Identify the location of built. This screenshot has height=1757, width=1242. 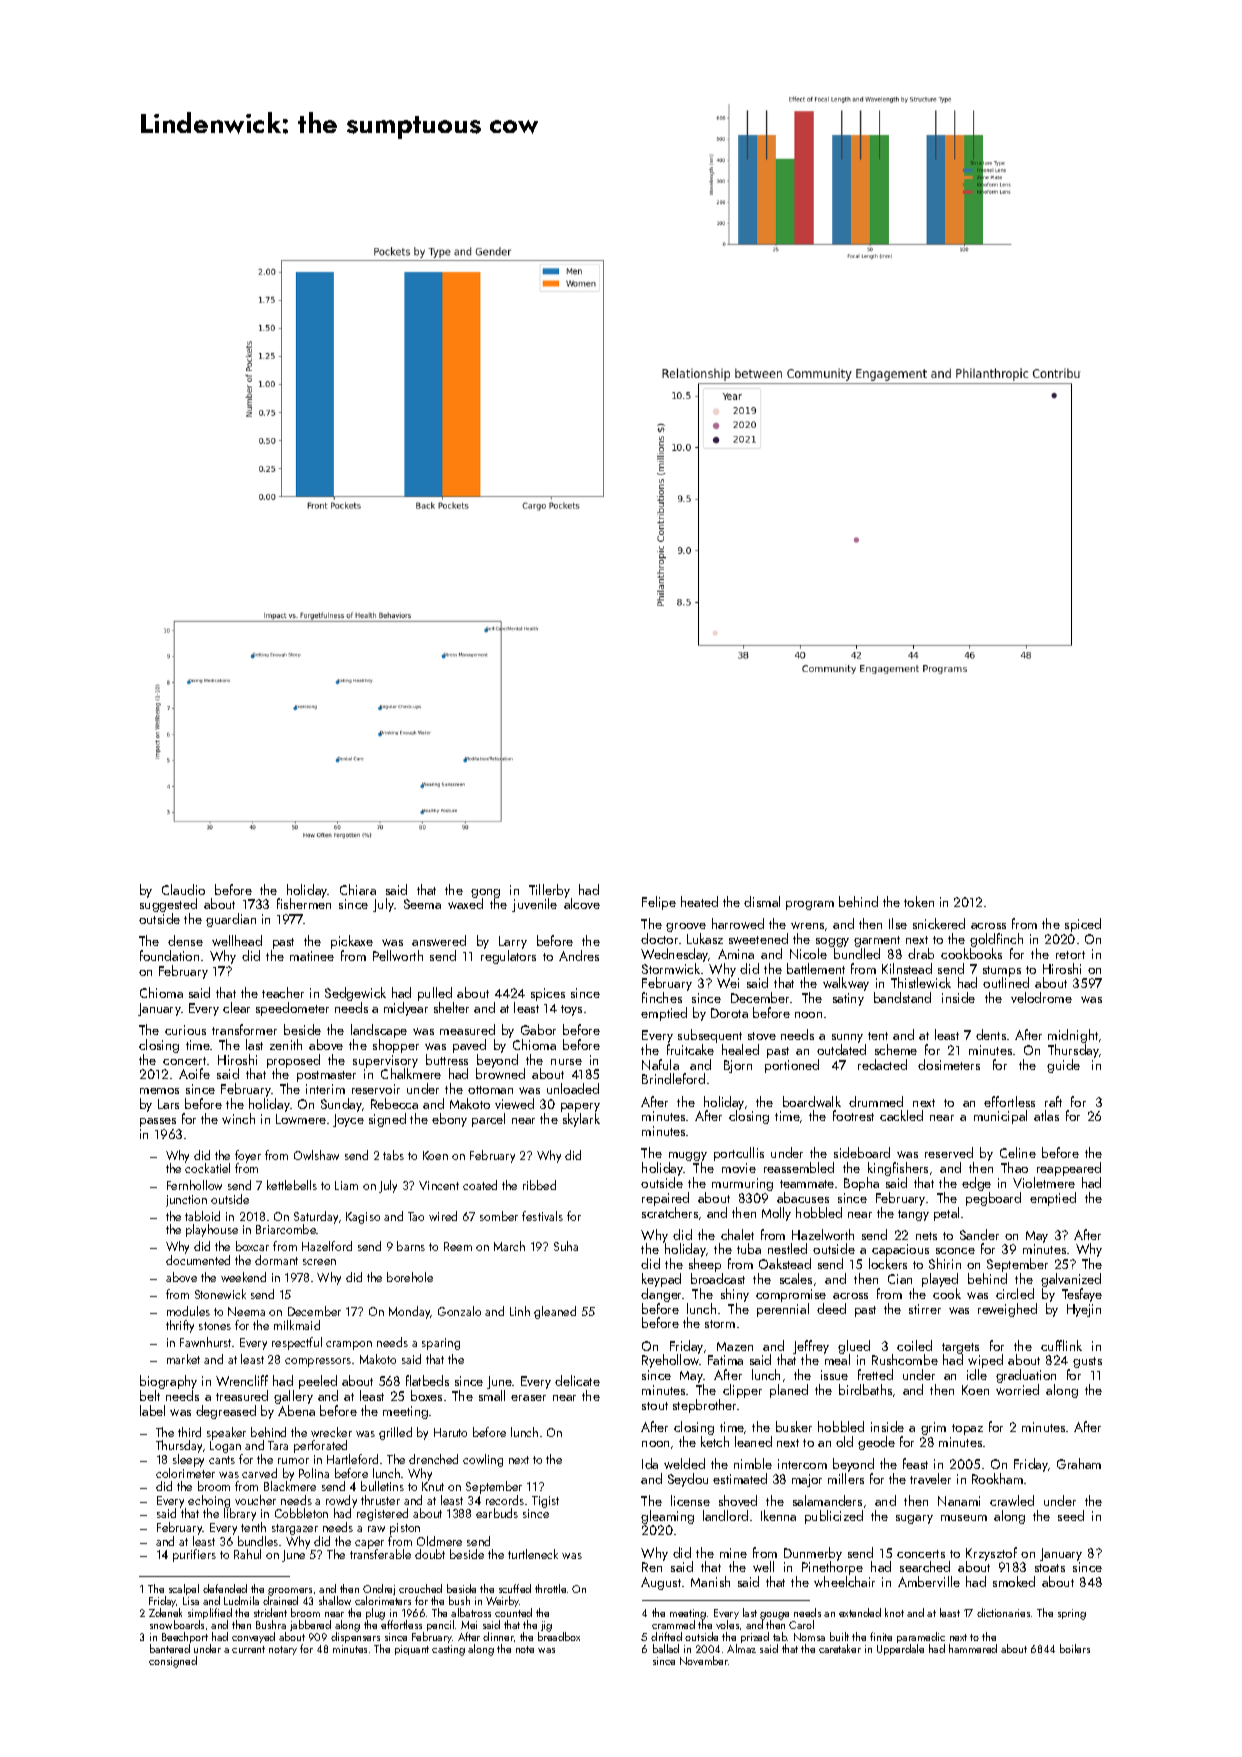
(839, 1636).
